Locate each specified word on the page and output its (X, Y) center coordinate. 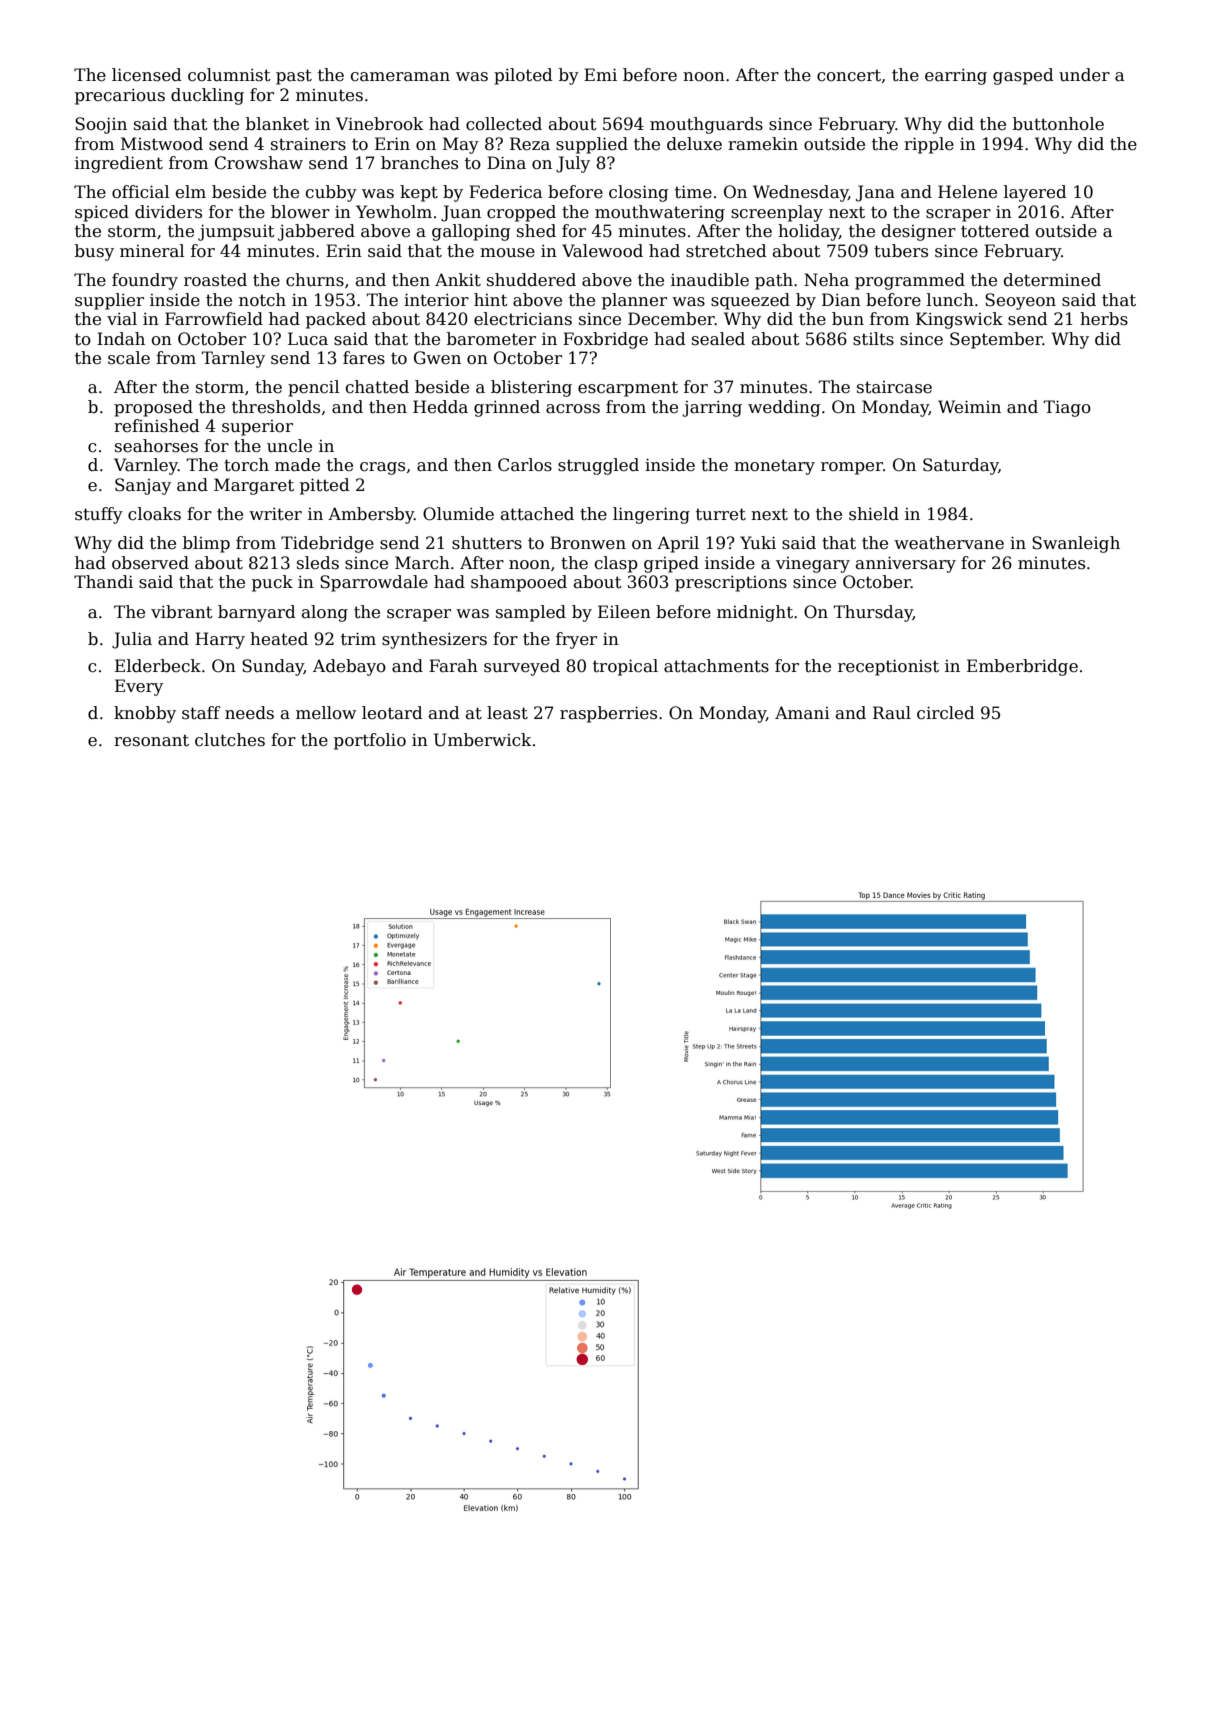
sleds (318, 563)
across (573, 409)
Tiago (1067, 408)
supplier (109, 301)
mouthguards (706, 125)
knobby (145, 714)
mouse (507, 253)
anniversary (906, 564)
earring (956, 77)
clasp (616, 564)
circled (946, 713)
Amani (802, 713)
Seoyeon (1020, 301)
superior (257, 428)
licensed (147, 75)
